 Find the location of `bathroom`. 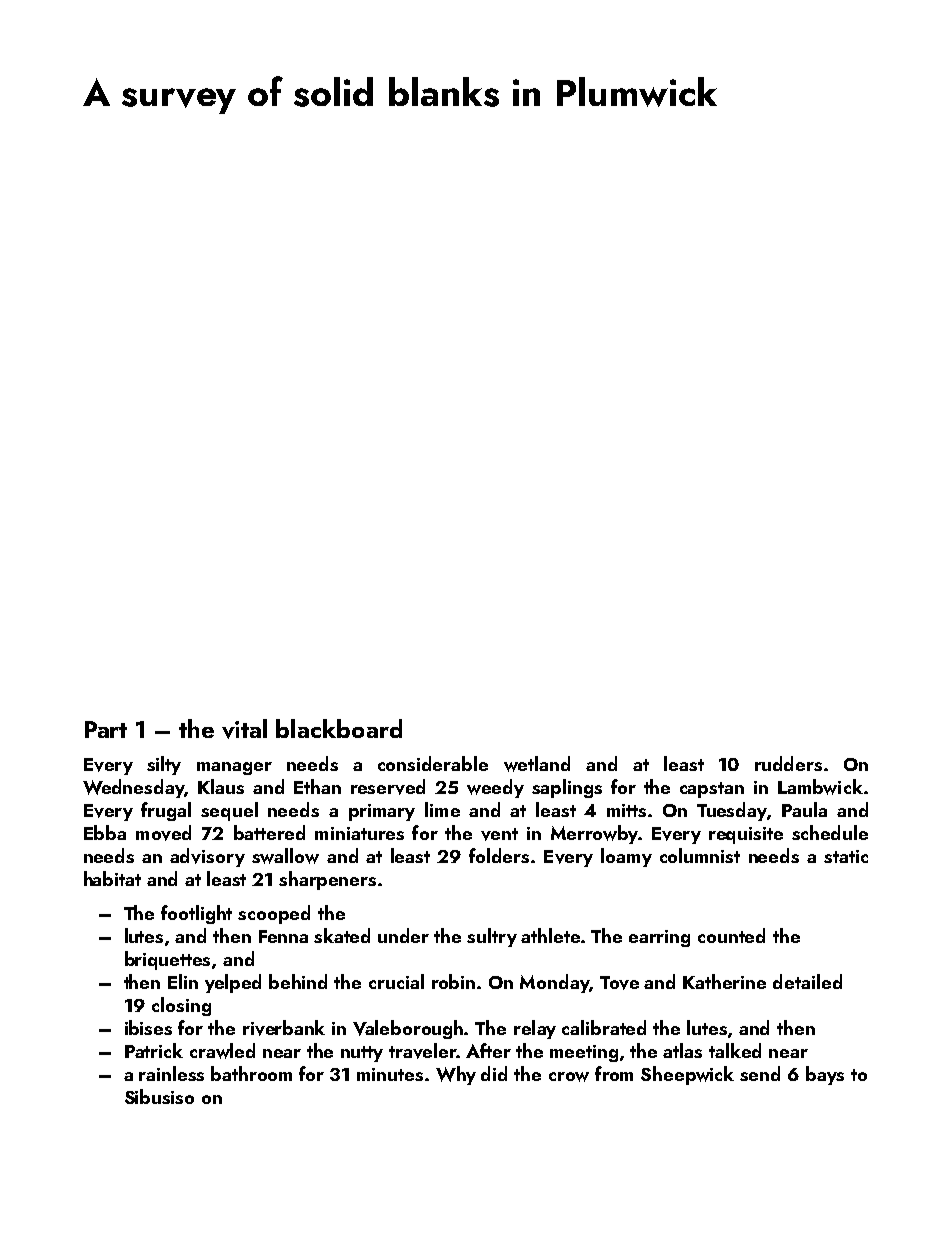

bathroom is located at coordinates (251, 1073).
